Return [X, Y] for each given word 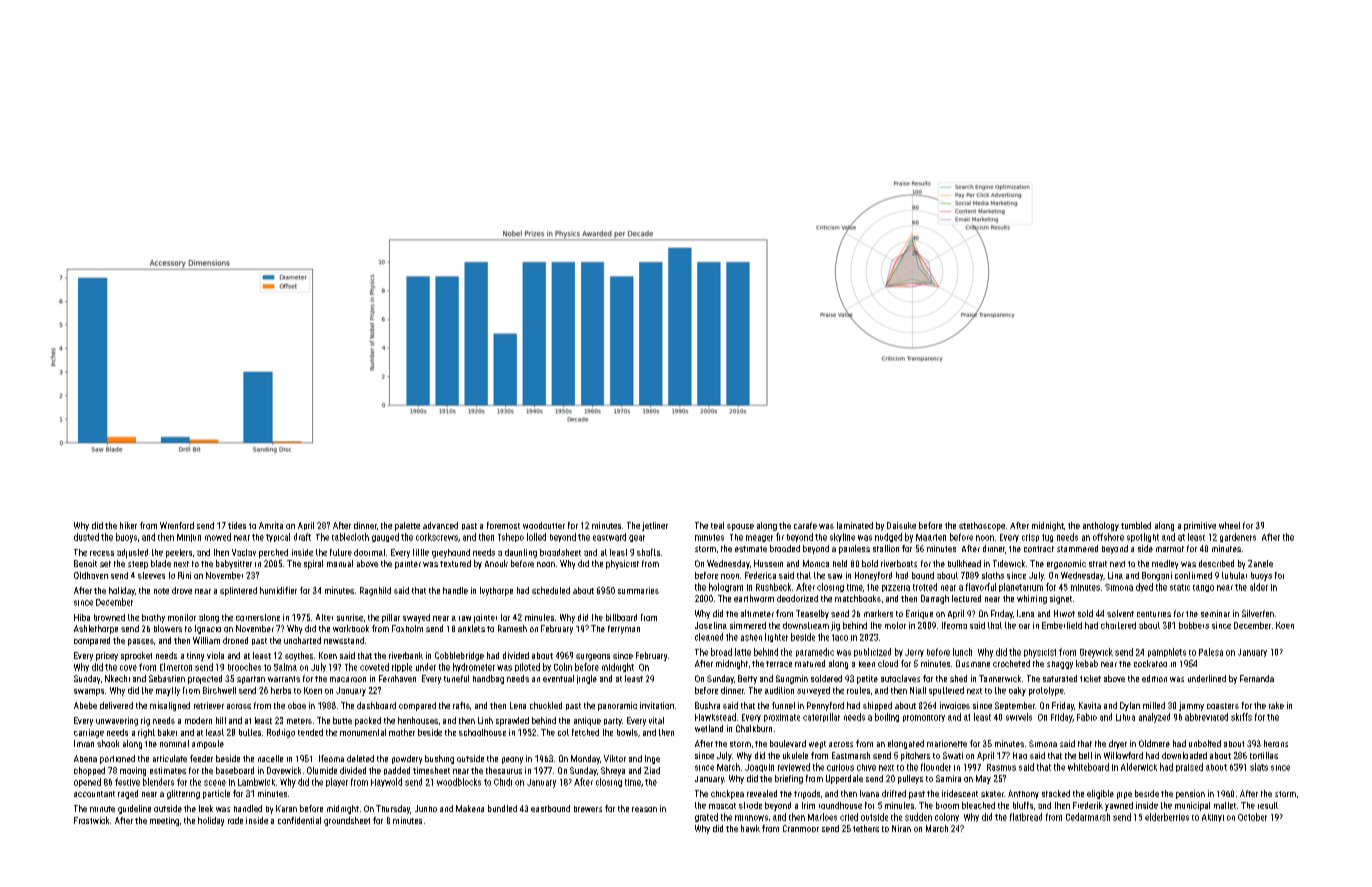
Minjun [189, 538]
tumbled [1136, 525]
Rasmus [1001, 767]
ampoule [208, 744]
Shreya [613, 771]
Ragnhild [375, 591]
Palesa [1211, 652]
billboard [621, 617]
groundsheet [347, 821]
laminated [855, 525]
